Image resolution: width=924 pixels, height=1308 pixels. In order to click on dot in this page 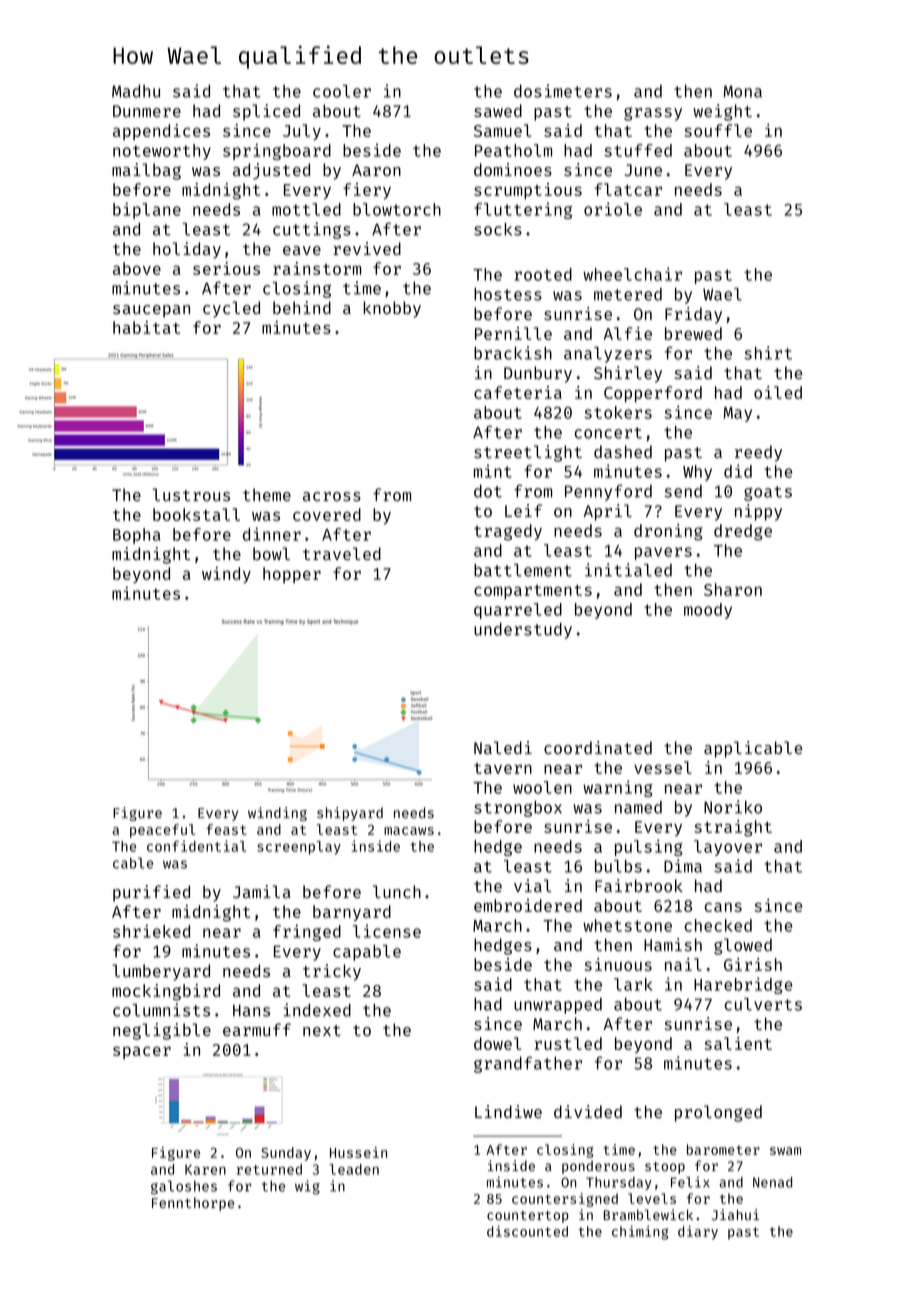, I will do `click(488, 491)`.
